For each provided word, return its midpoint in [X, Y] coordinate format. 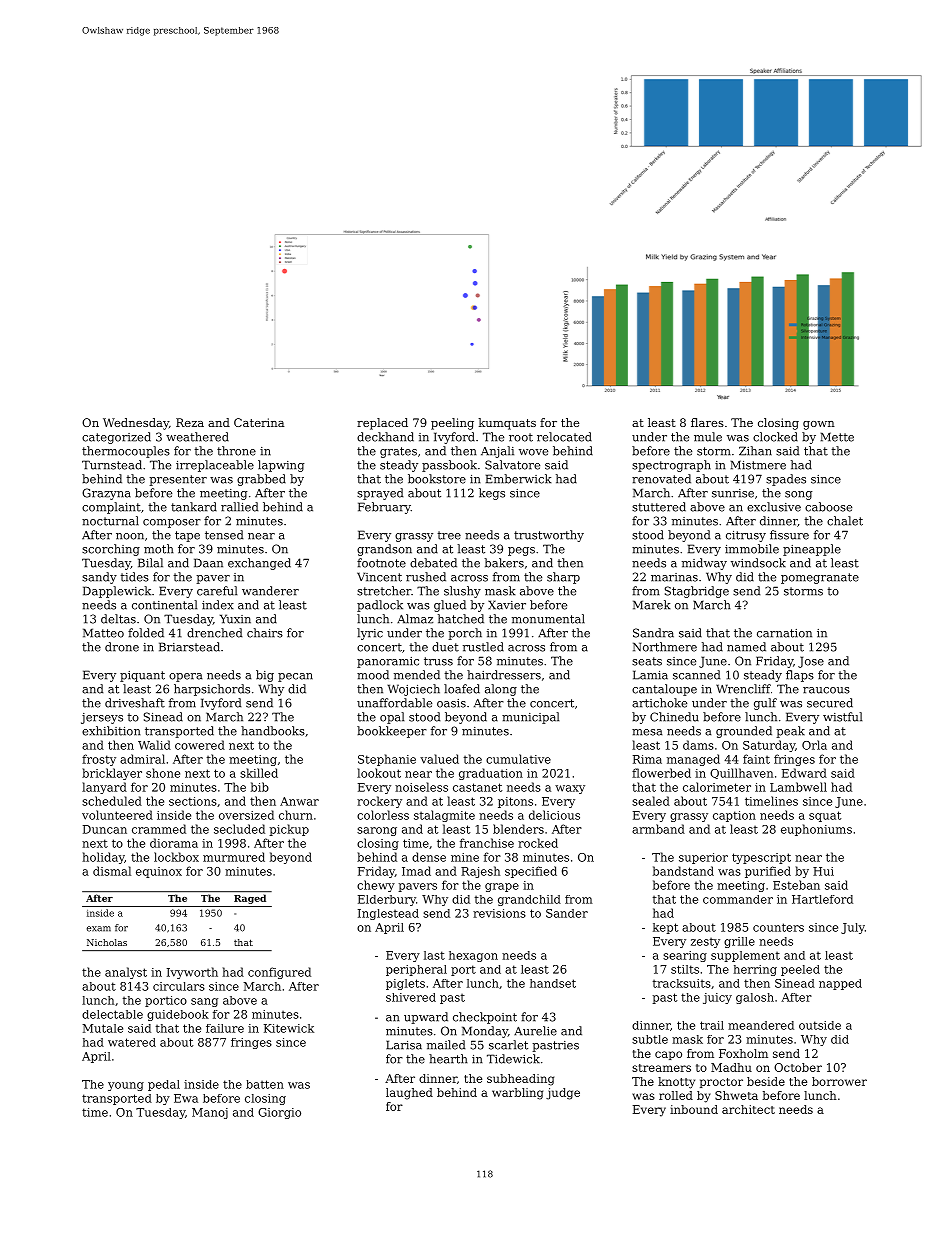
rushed [426, 577]
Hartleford [822, 899]
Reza [190, 422]
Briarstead [189, 647]
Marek [651, 605]
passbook [449, 466]
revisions [499, 913]
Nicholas [107, 942]
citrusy [746, 536]
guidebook [178, 1015]
